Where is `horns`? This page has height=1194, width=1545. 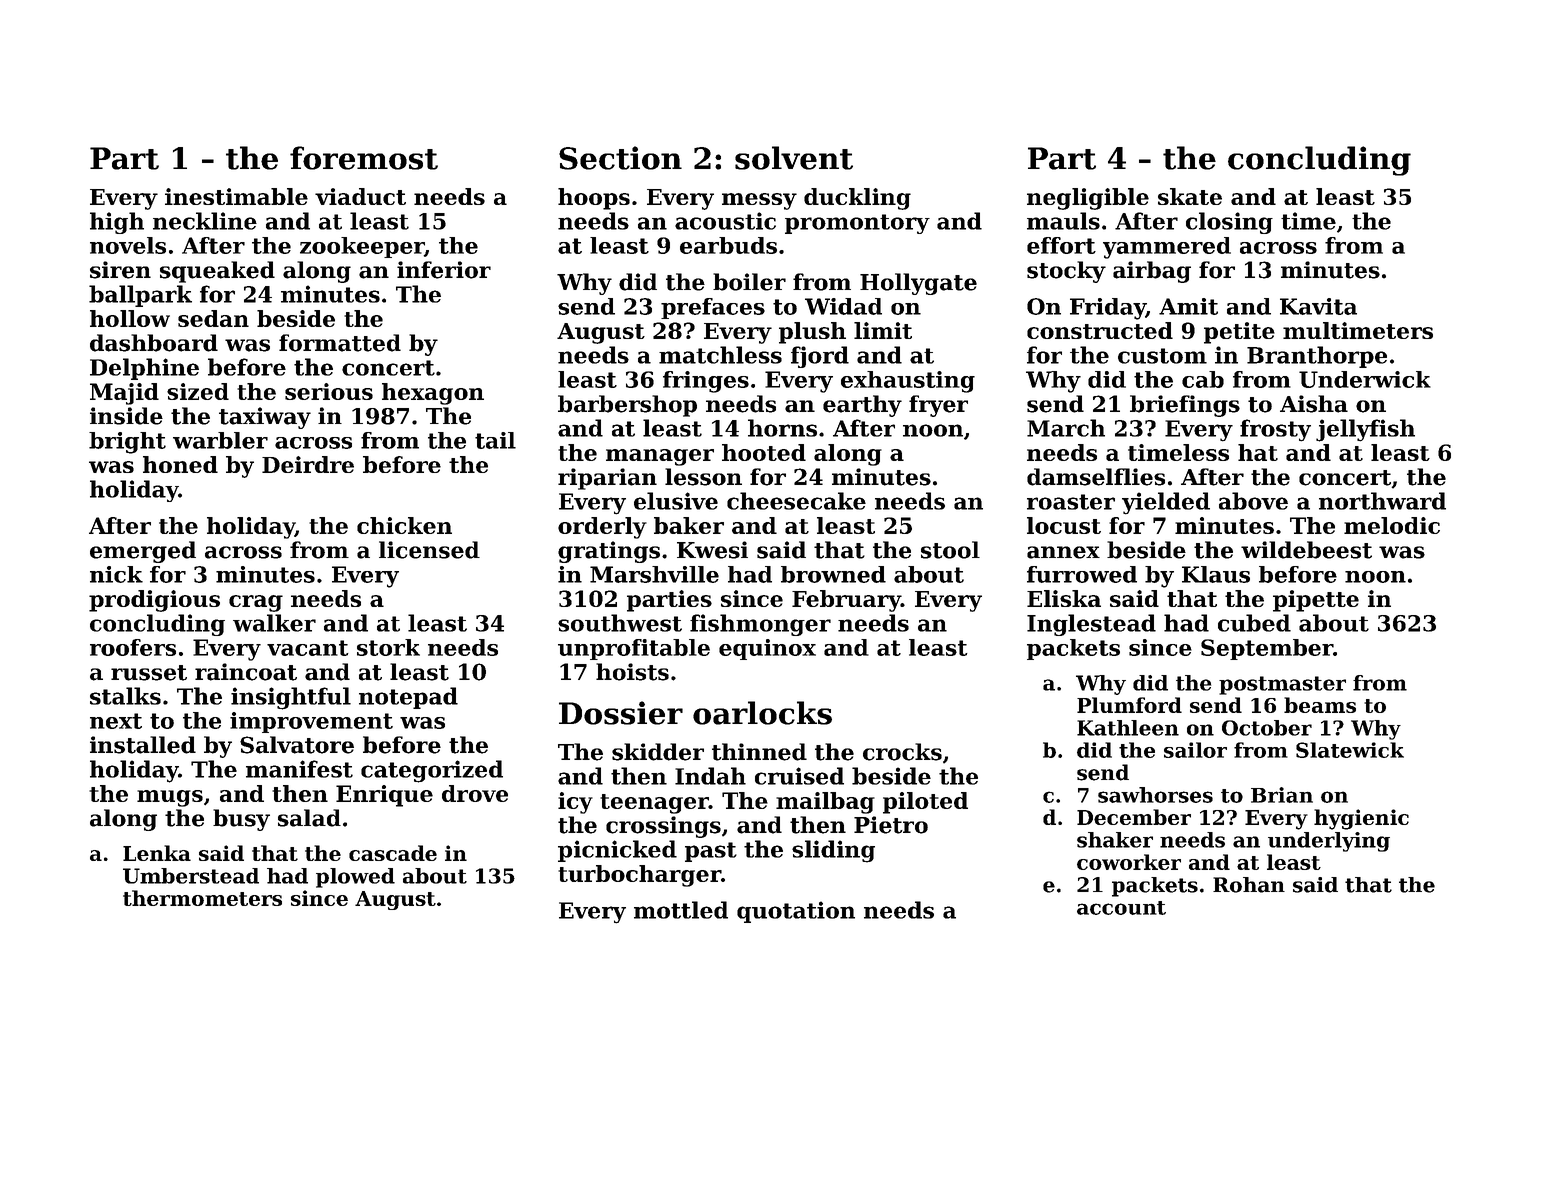
horns is located at coordinates (782, 428).
